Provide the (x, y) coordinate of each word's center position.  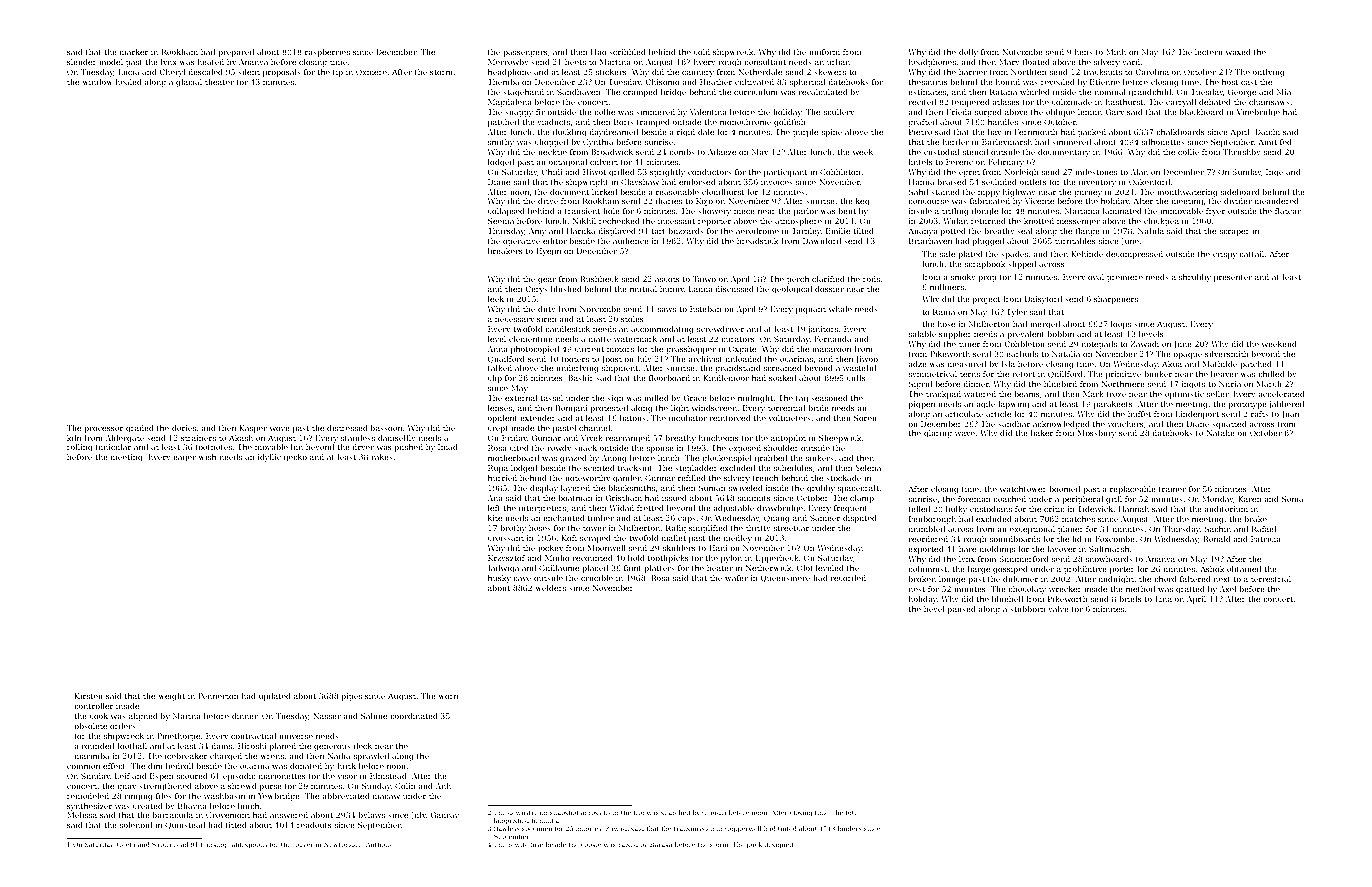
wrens (272, 757)
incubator (688, 418)
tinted (787, 828)
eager (184, 459)
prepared (236, 53)
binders (850, 828)
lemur (1089, 112)
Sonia (1292, 499)
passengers (525, 54)
